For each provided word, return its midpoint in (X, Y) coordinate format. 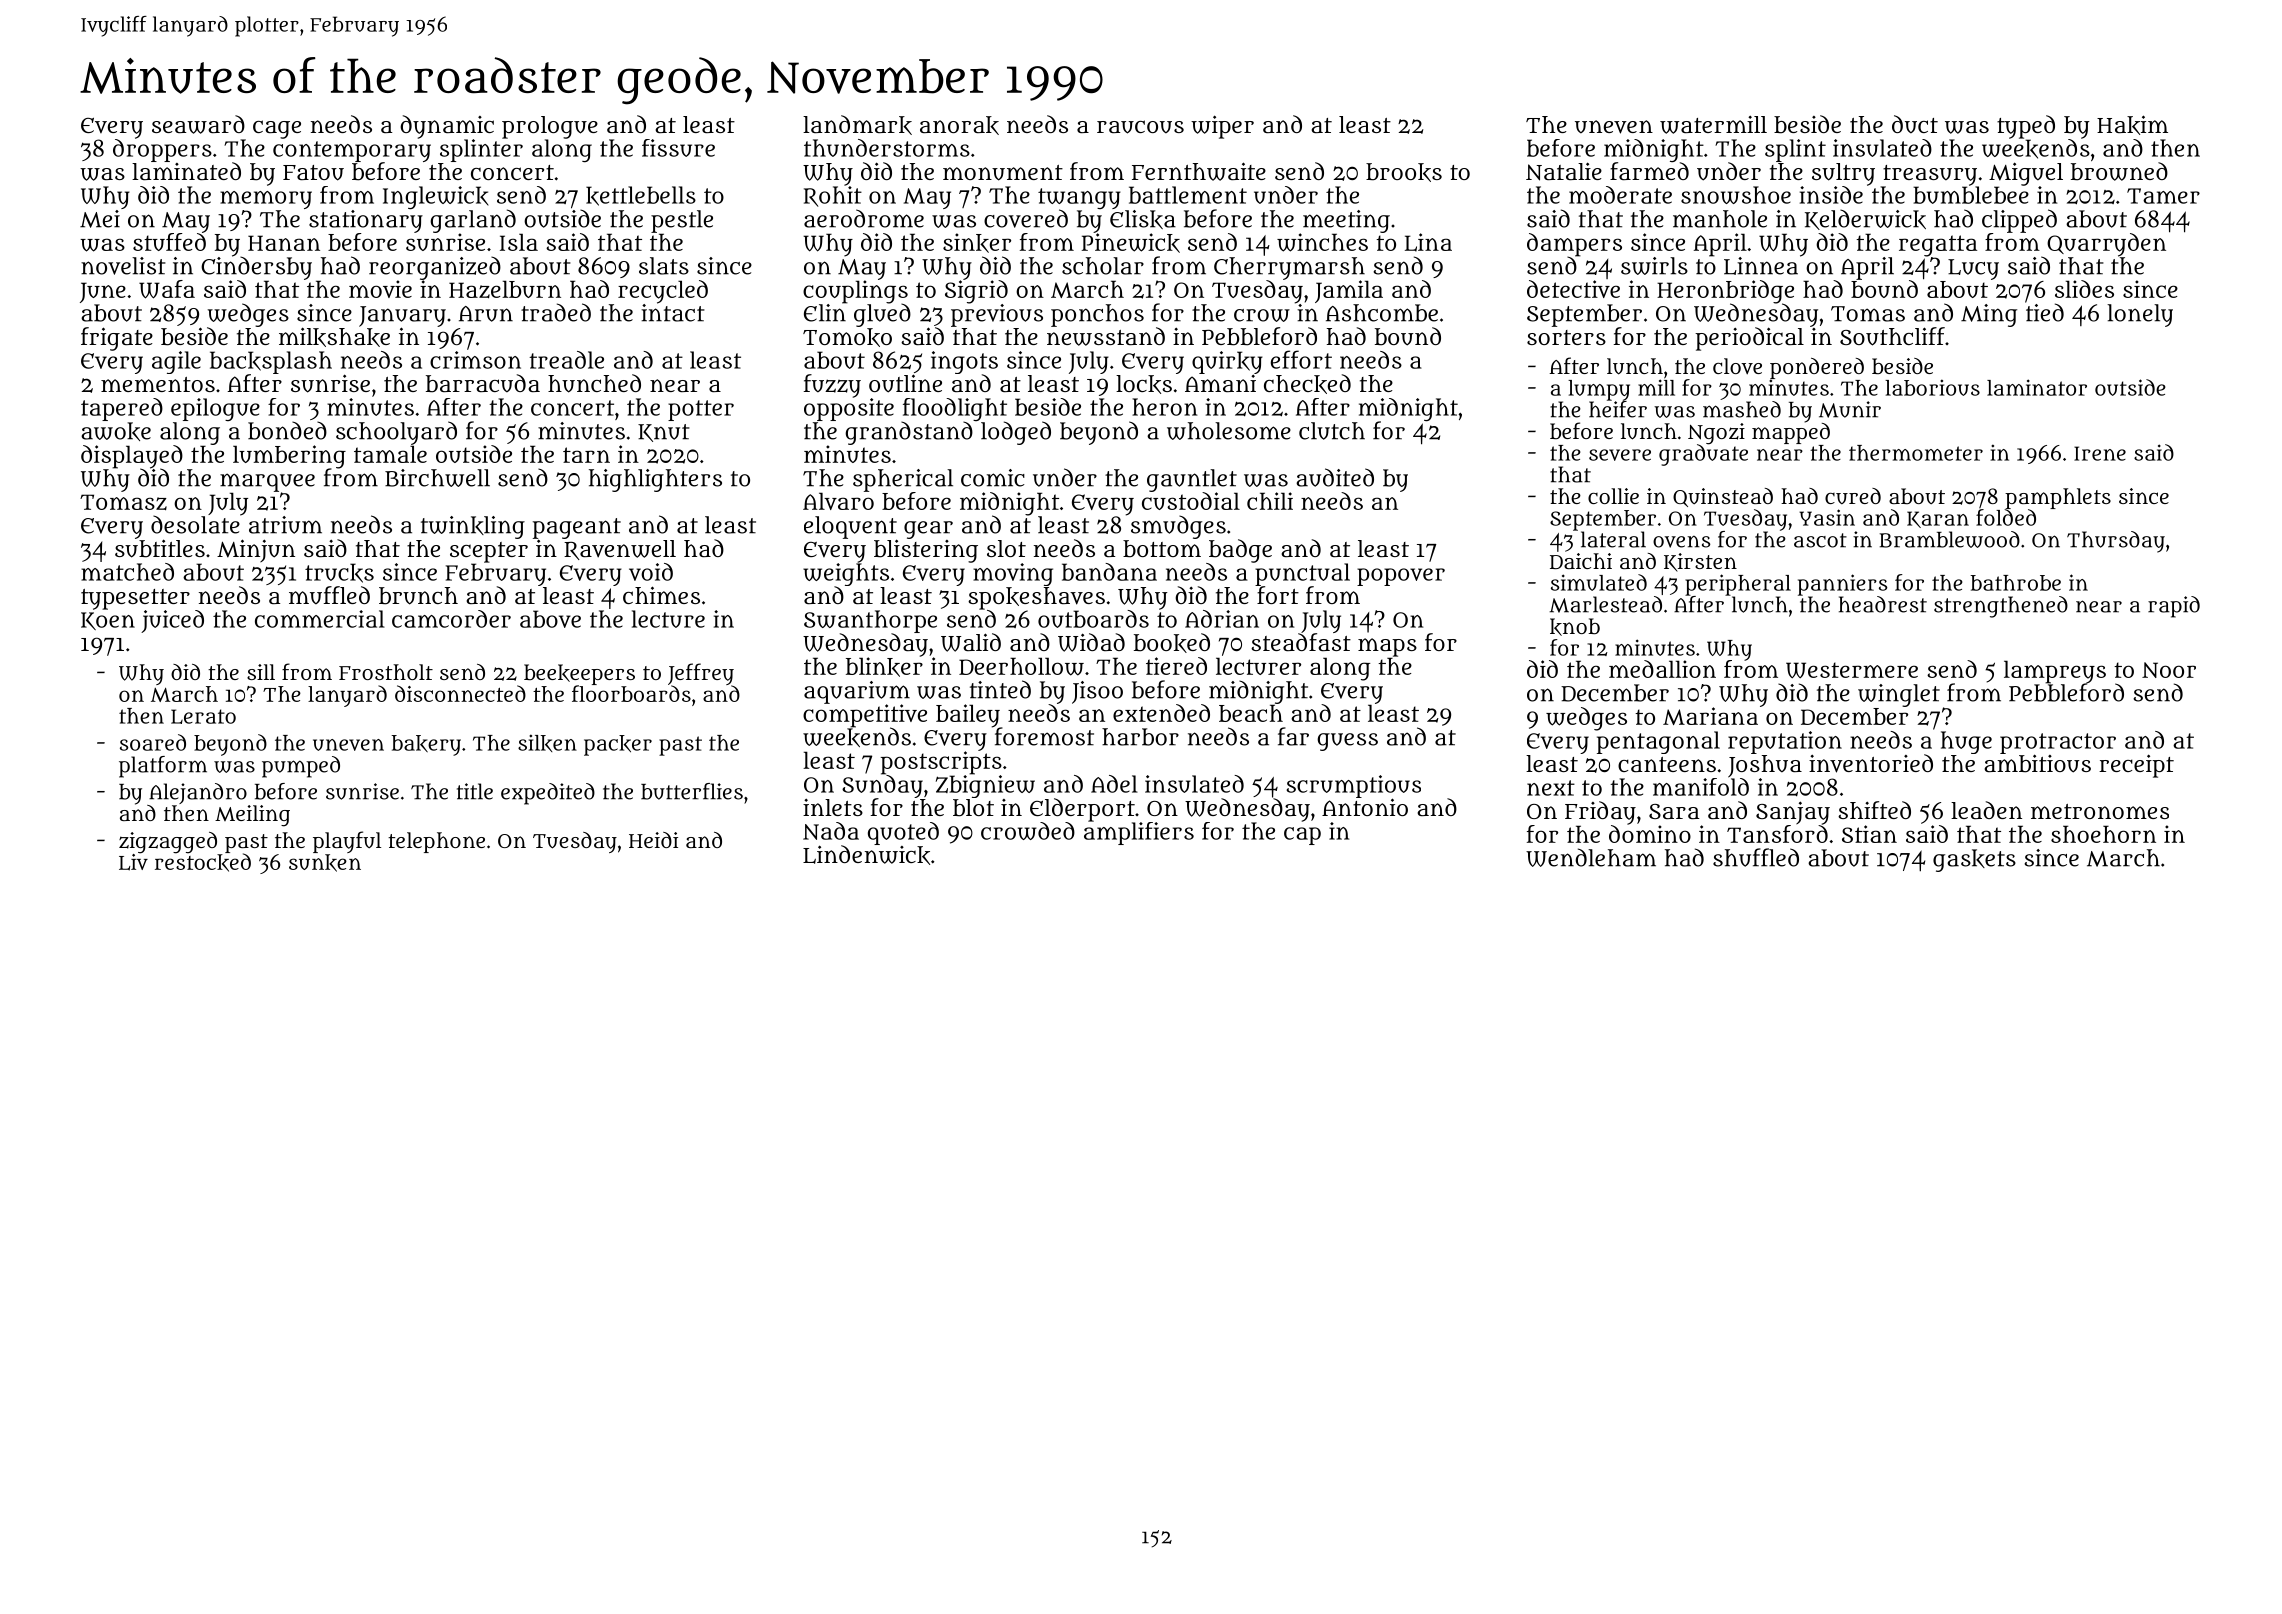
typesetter (135, 599)
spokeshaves (1036, 598)
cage (277, 129)
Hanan (284, 243)
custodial (1191, 501)
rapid (2174, 607)
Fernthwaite (1199, 171)
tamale (390, 454)
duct (1915, 124)
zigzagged (168, 842)
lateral (1613, 539)
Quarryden (2106, 245)
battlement (1188, 195)
